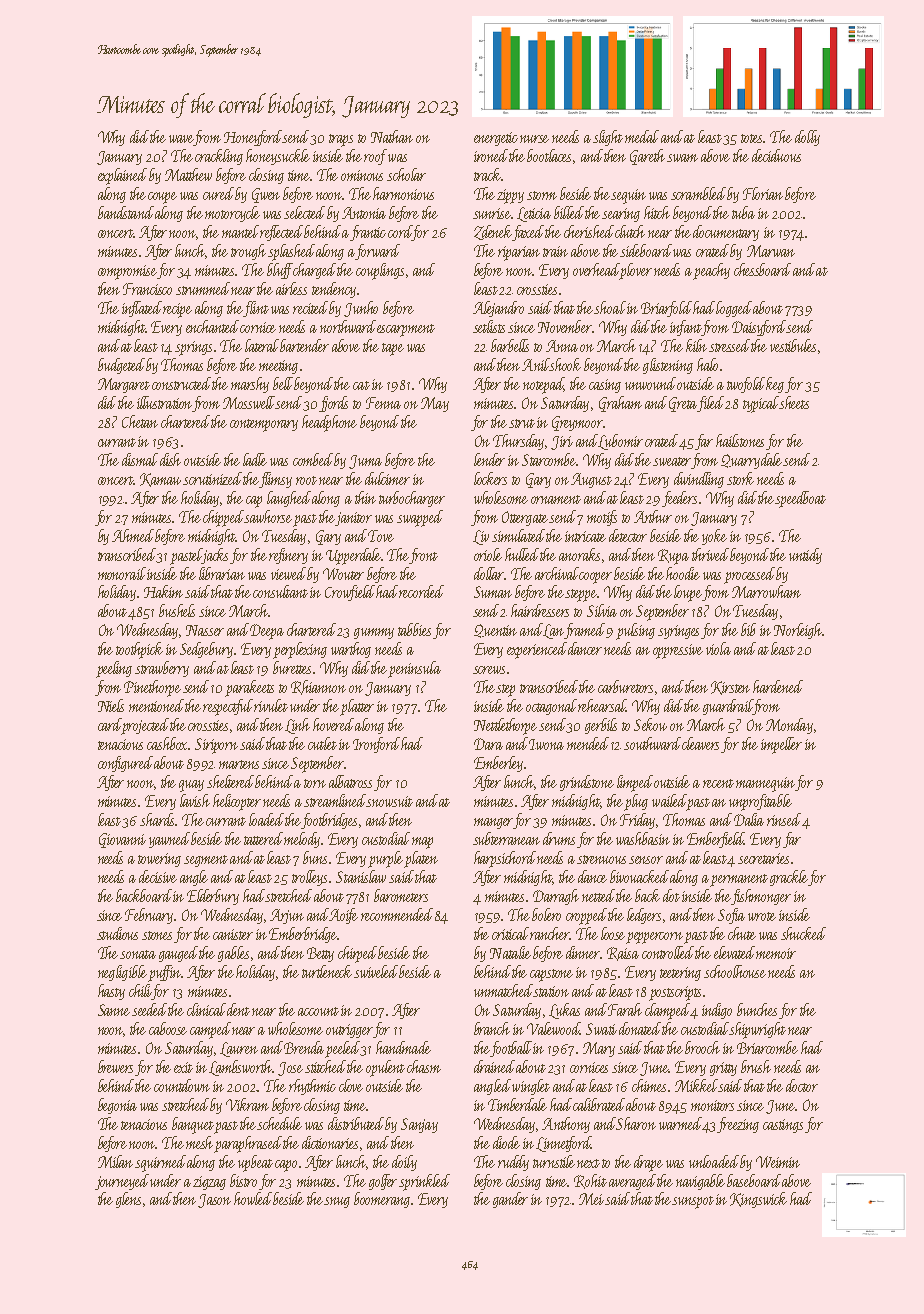 The height and width of the document is (1314, 924). Describe the element at coordinates (343, 916) in the document. I see `Aoife` at that location.
